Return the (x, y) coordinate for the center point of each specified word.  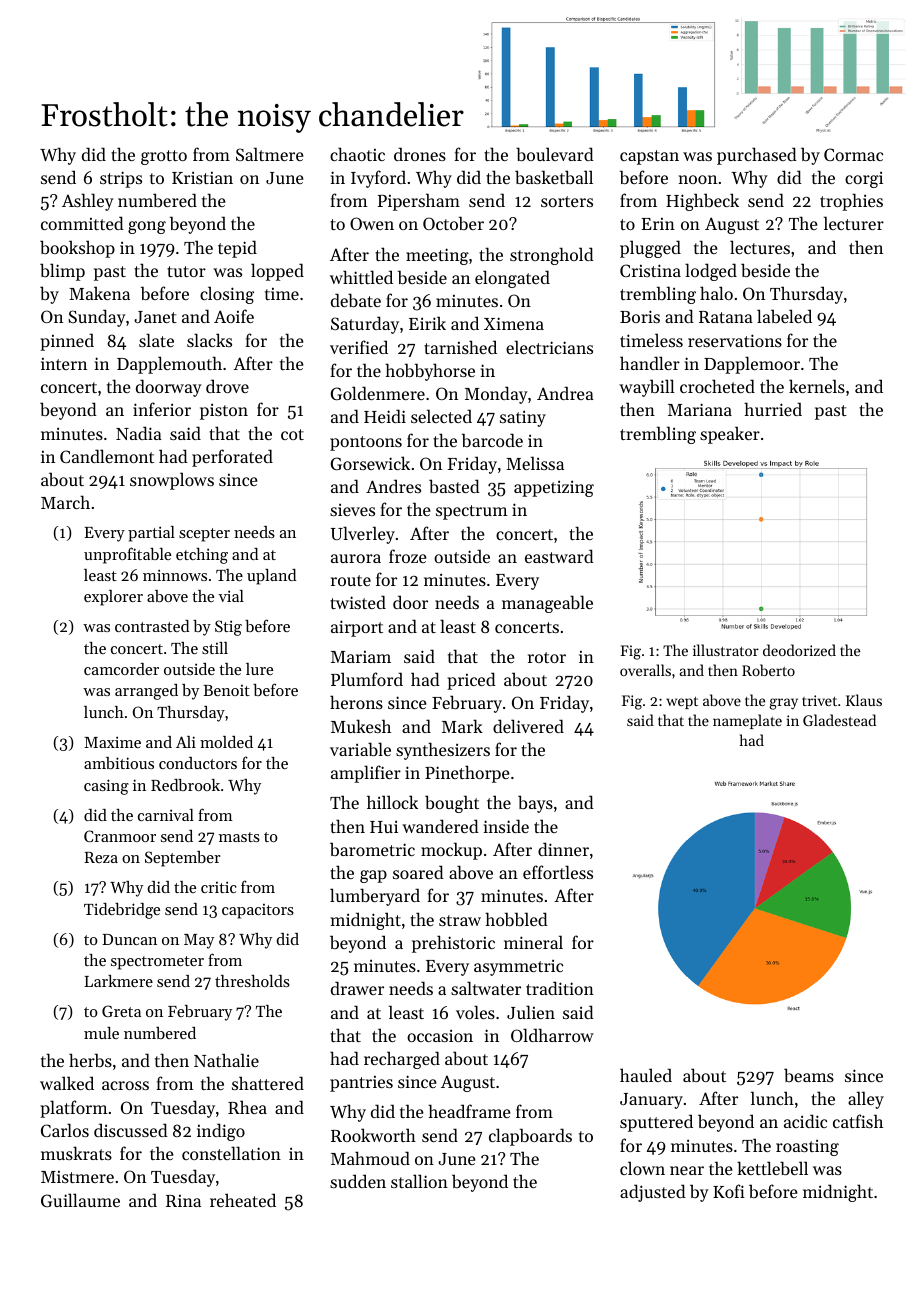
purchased (757, 156)
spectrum (472, 512)
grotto (164, 157)
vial (231, 596)
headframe (469, 1111)
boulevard (555, 154)
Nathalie (226, 1060)
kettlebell (772, 1168)
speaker (730, 435)
